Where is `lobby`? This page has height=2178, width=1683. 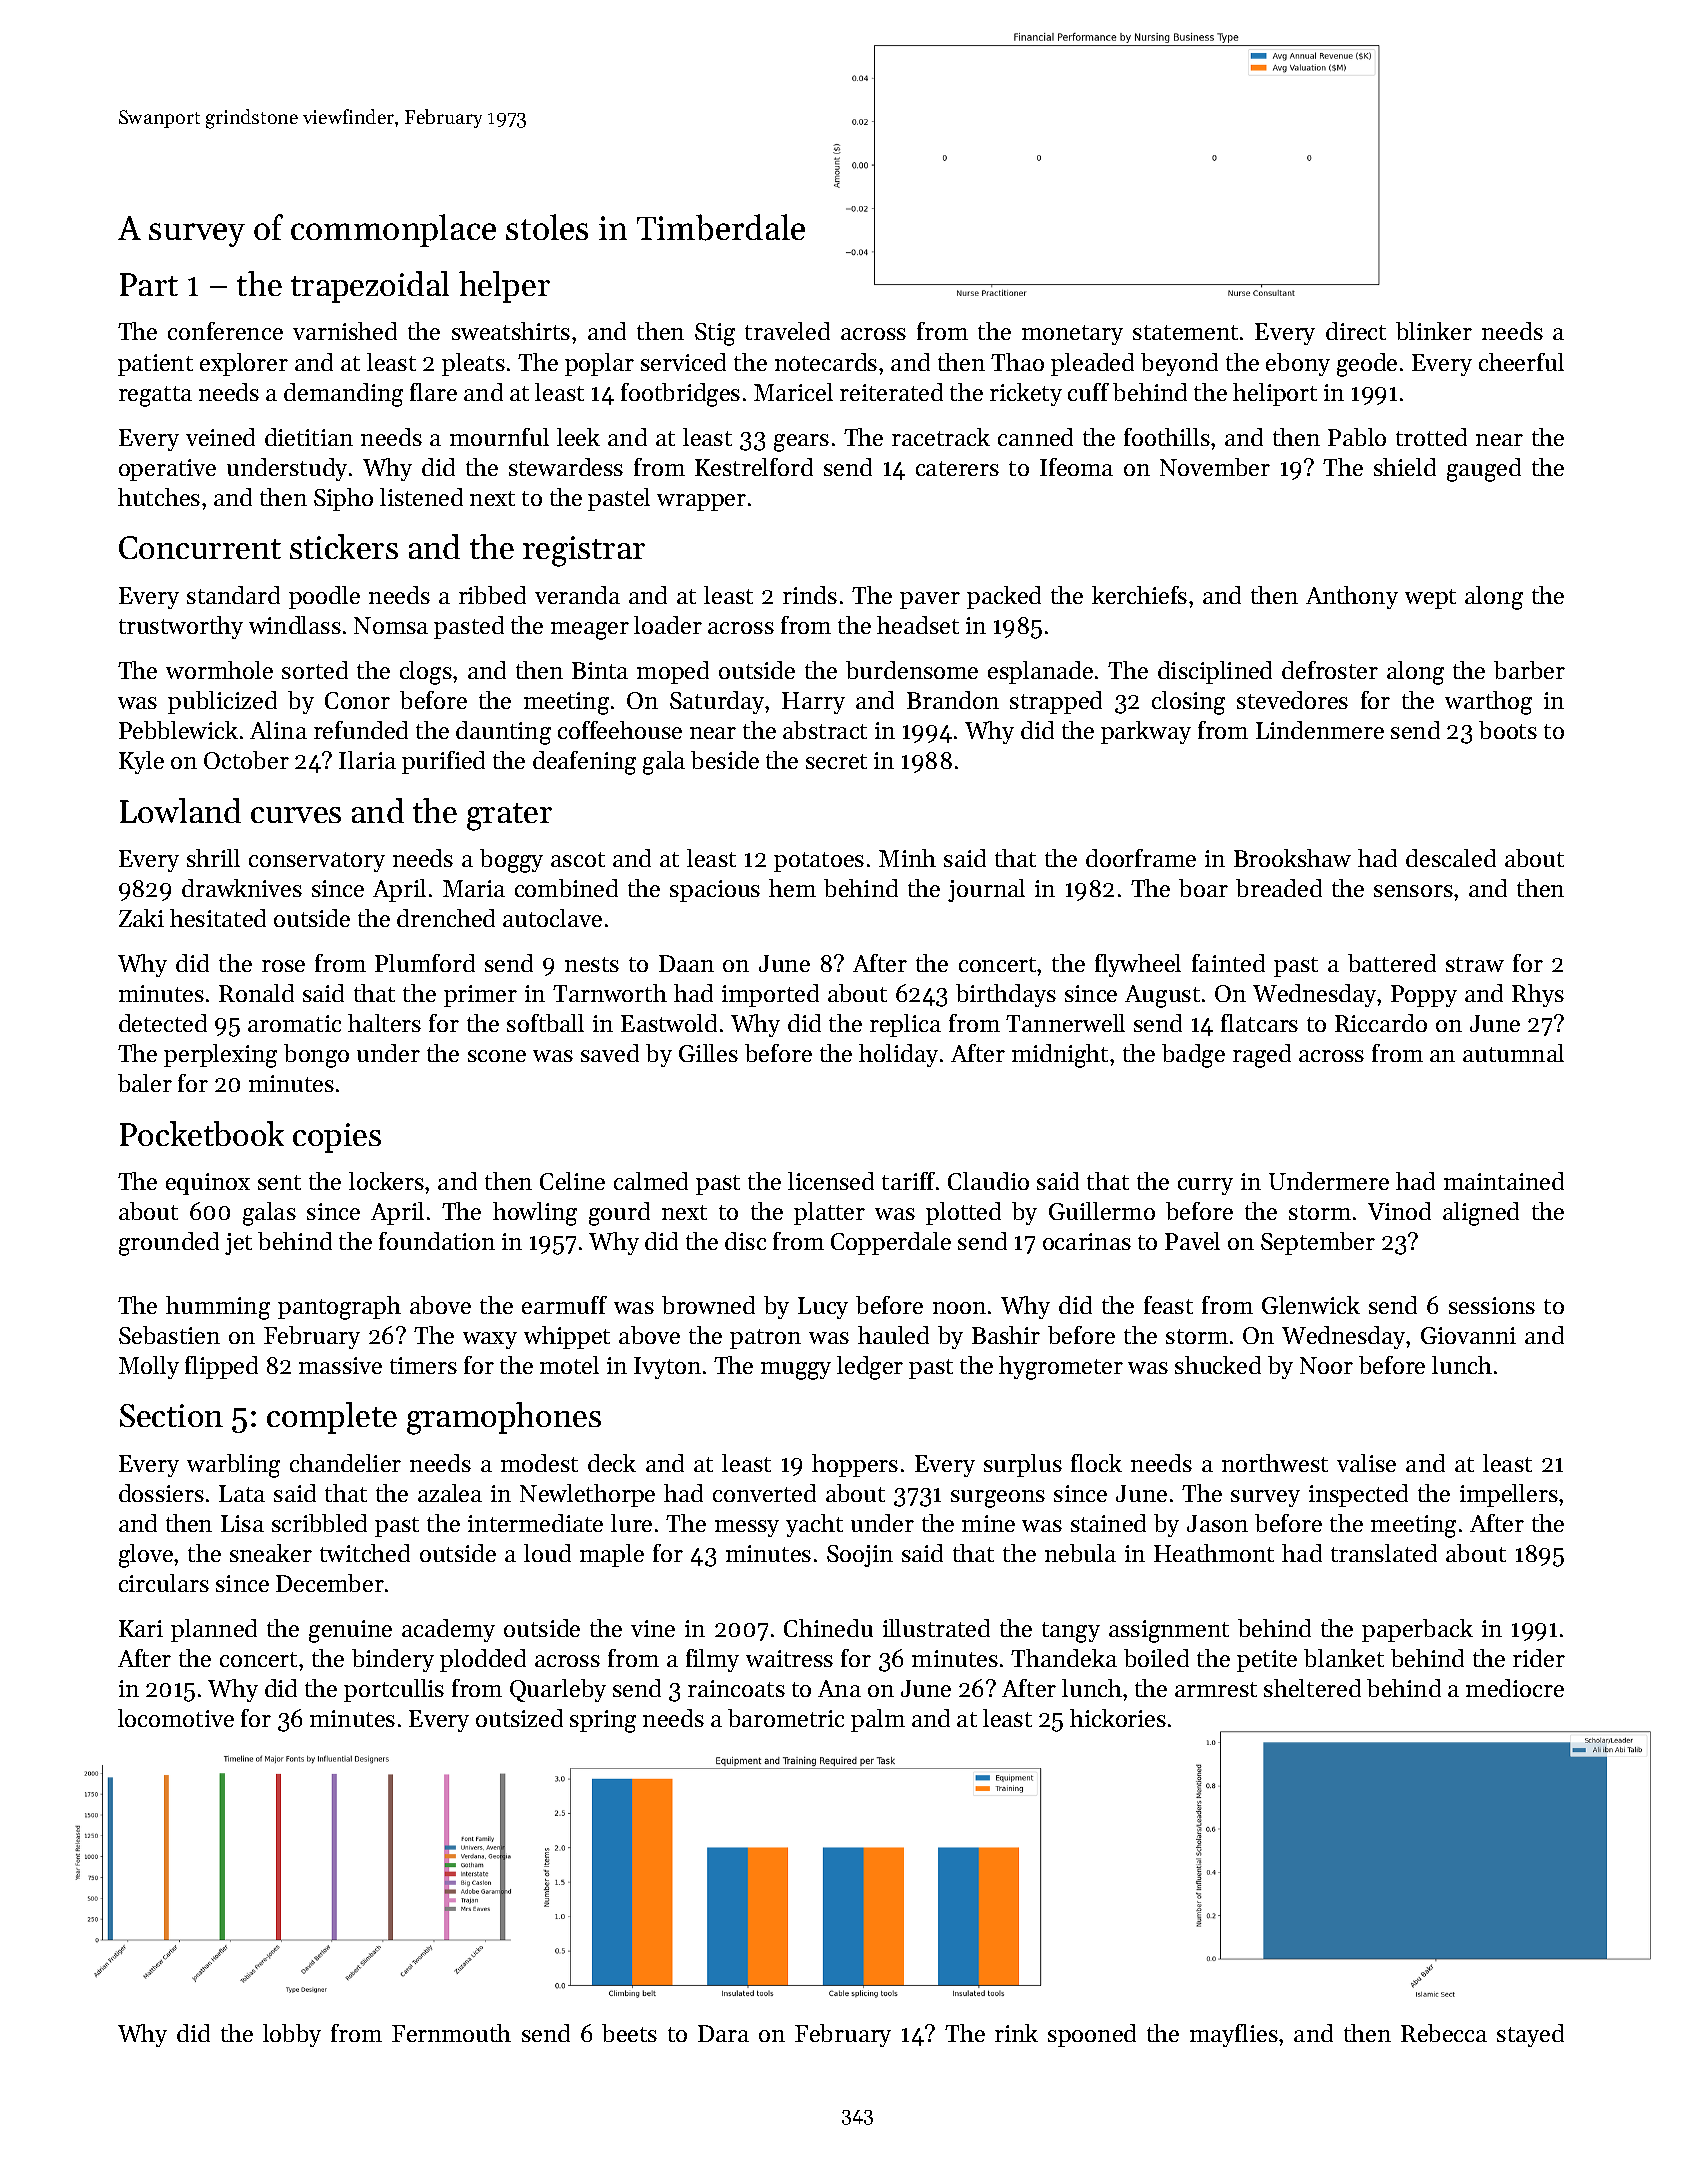
lobby is located at coordinates (292, 2035).
